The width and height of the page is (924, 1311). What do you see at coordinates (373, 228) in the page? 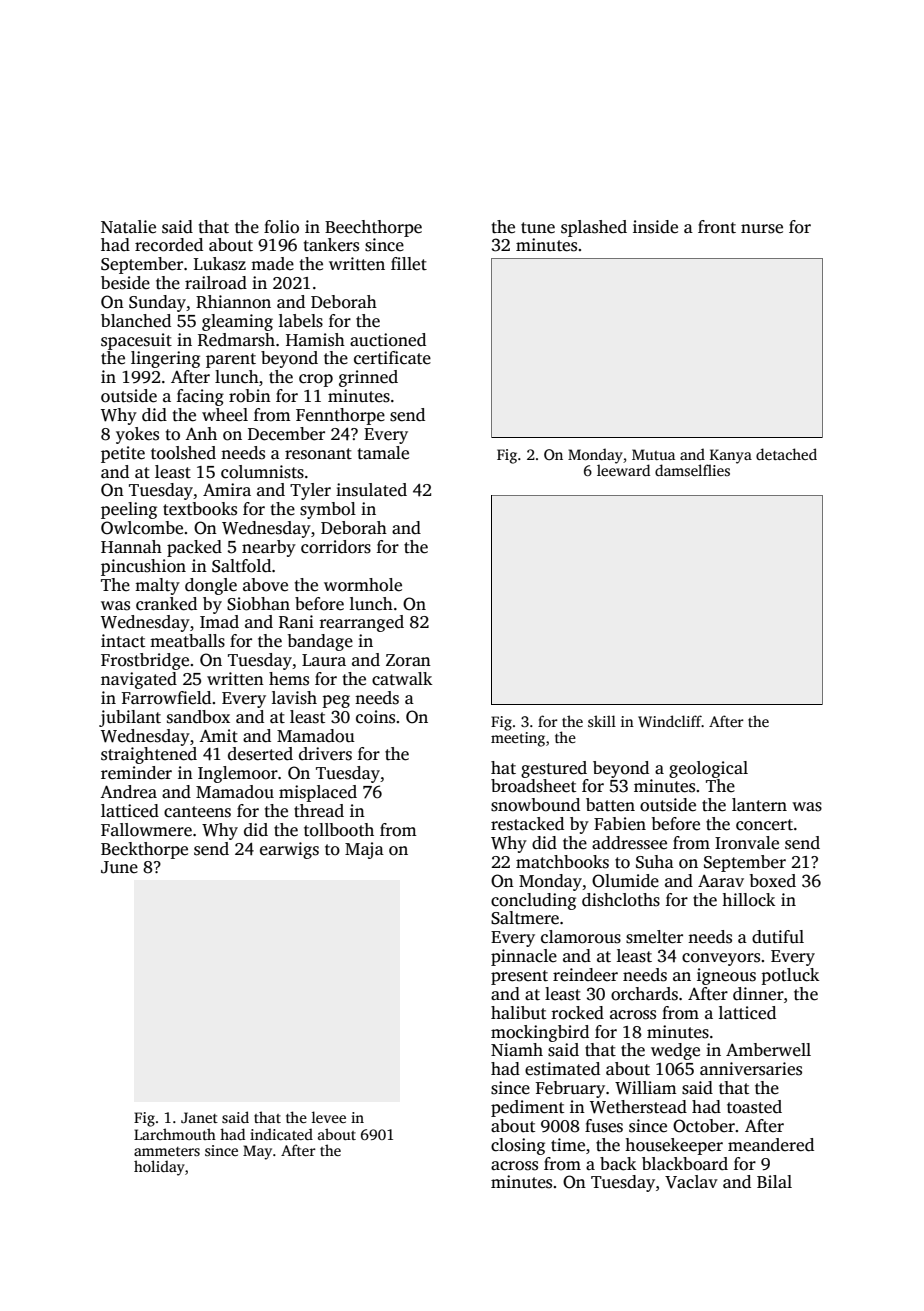
I see `Beechthorpe` at bounding box center [373, 228].
